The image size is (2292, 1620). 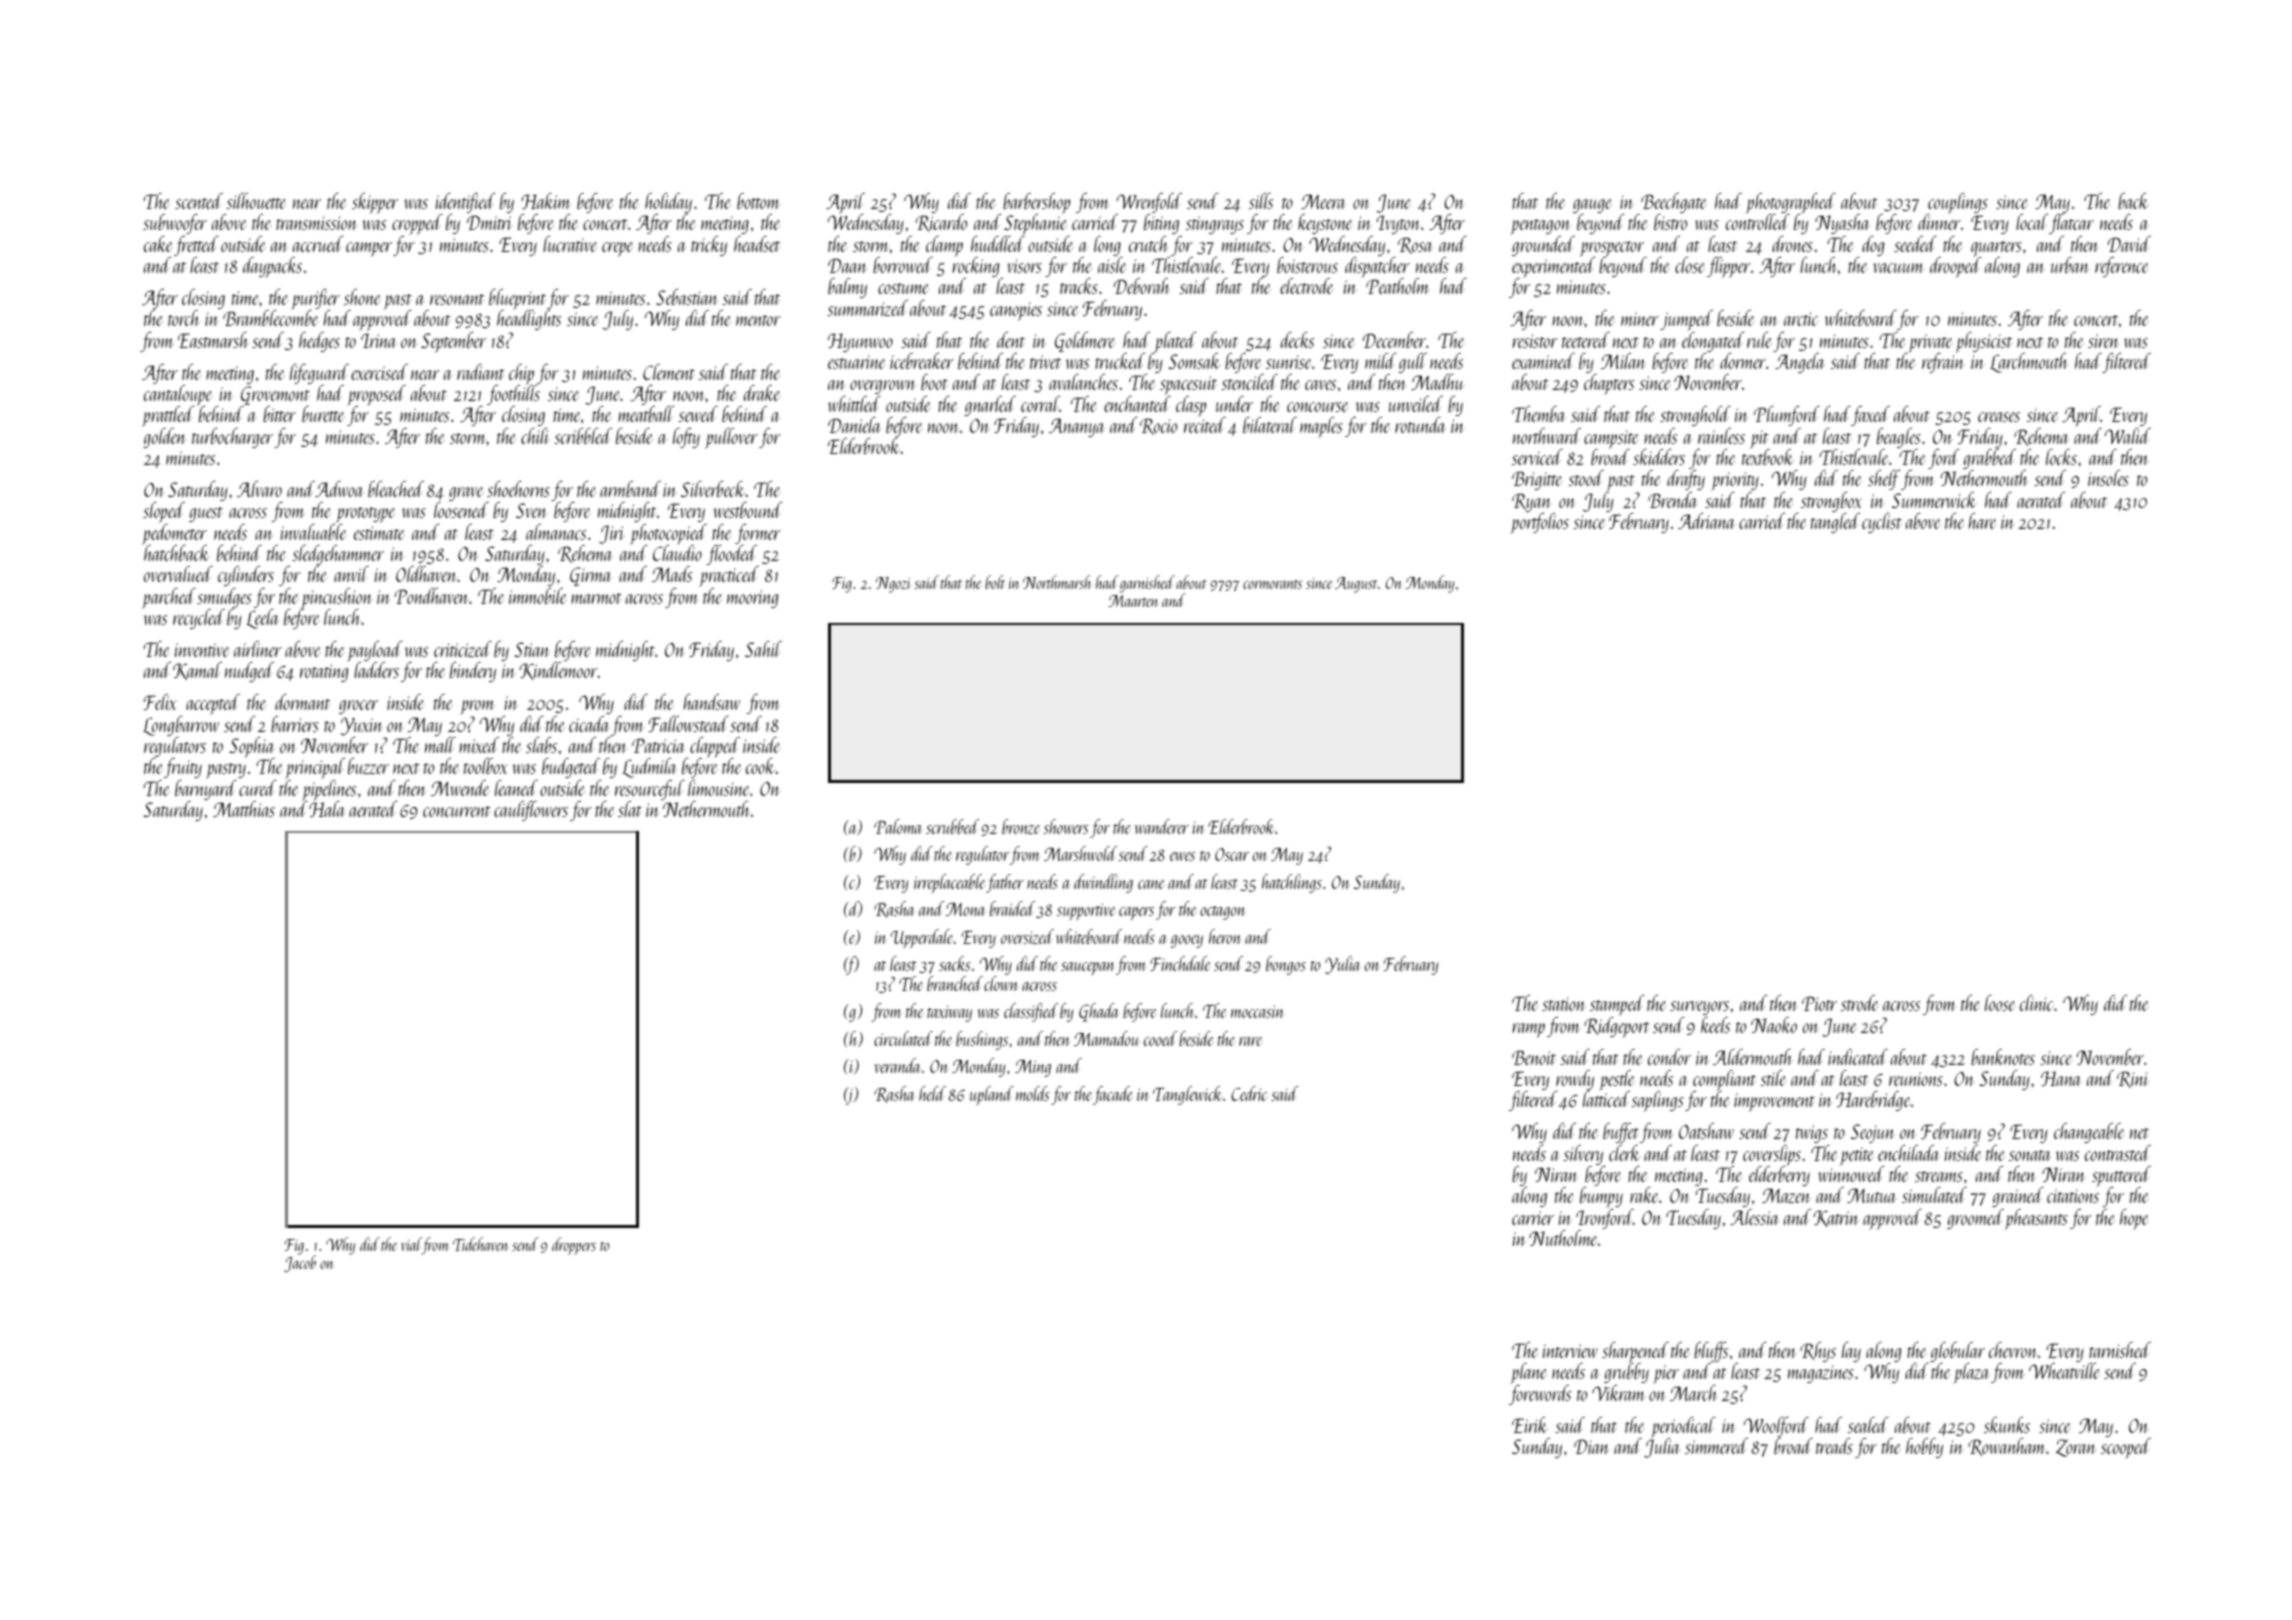 What do you see at coordinates (362, 297) in the screenshot?
I see `shone` at bounding box center [362, 297].
